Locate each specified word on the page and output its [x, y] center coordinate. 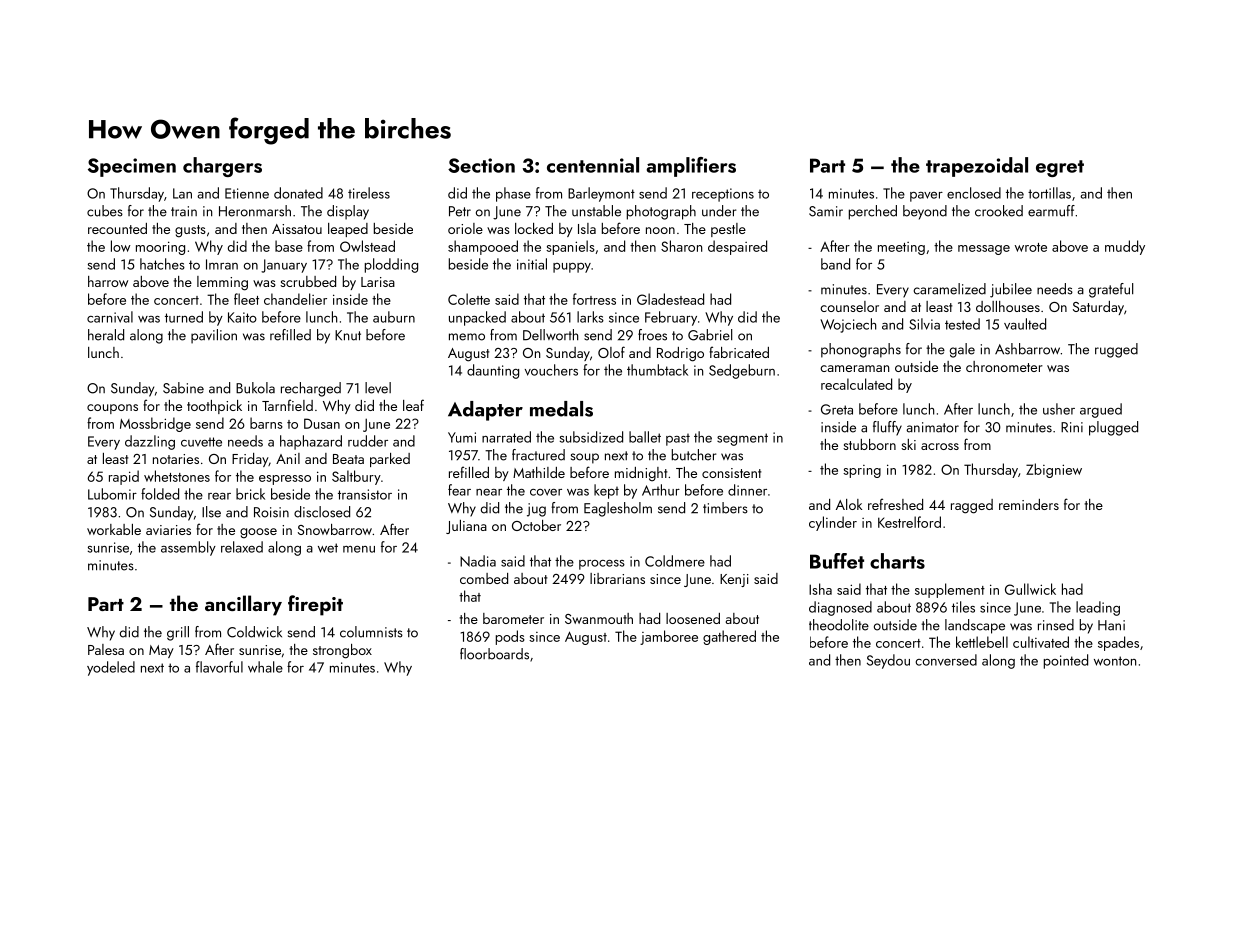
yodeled [111, 668]
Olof [611, 352]
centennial [593, 165]
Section [481, 165]
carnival [110, 317]
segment [742, 439]
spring [862, 471]
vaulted [1025, 324]
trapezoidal [977, 167]
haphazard [311, 442]
